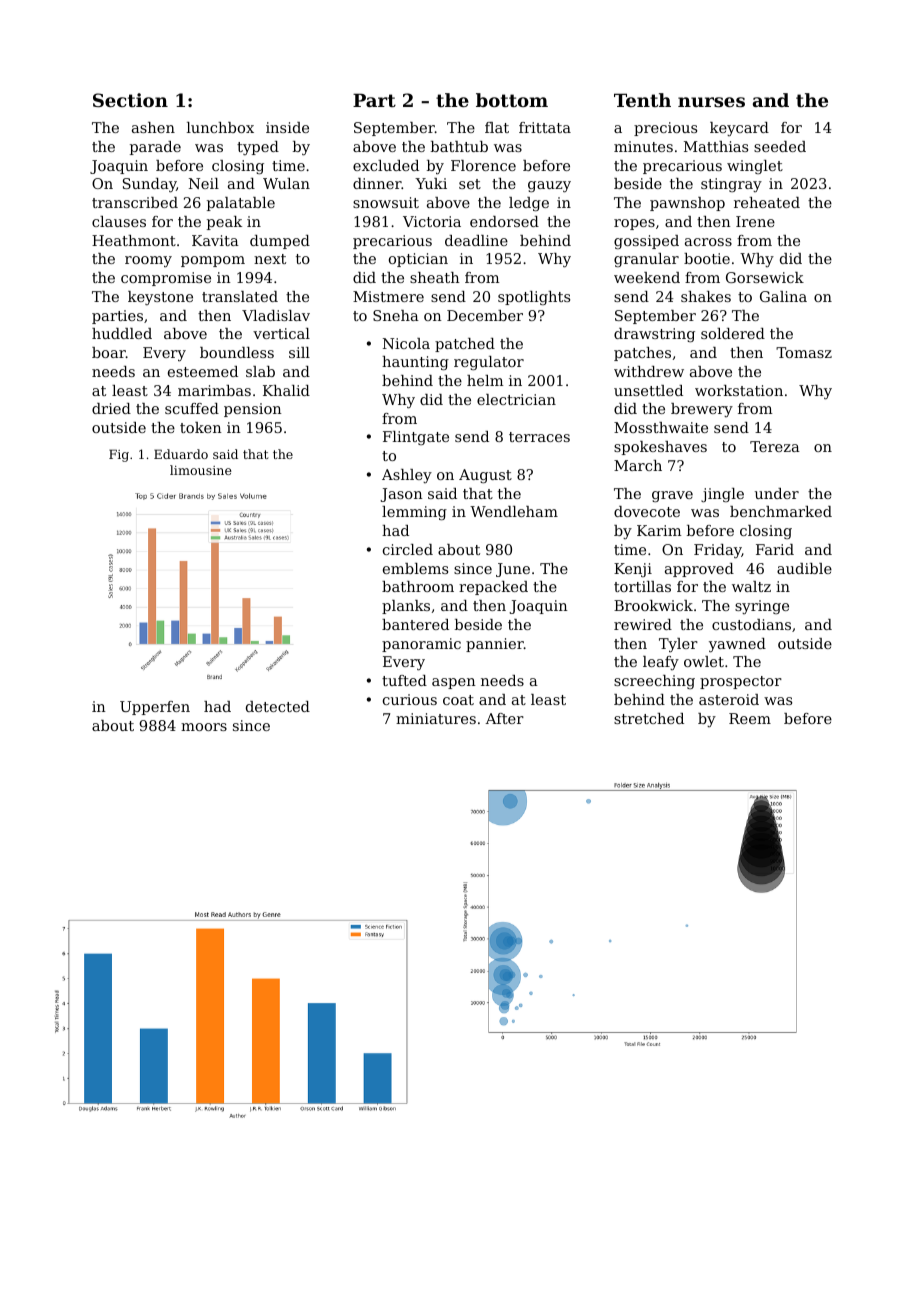  I want to click on jingle, so click(722, 495).
